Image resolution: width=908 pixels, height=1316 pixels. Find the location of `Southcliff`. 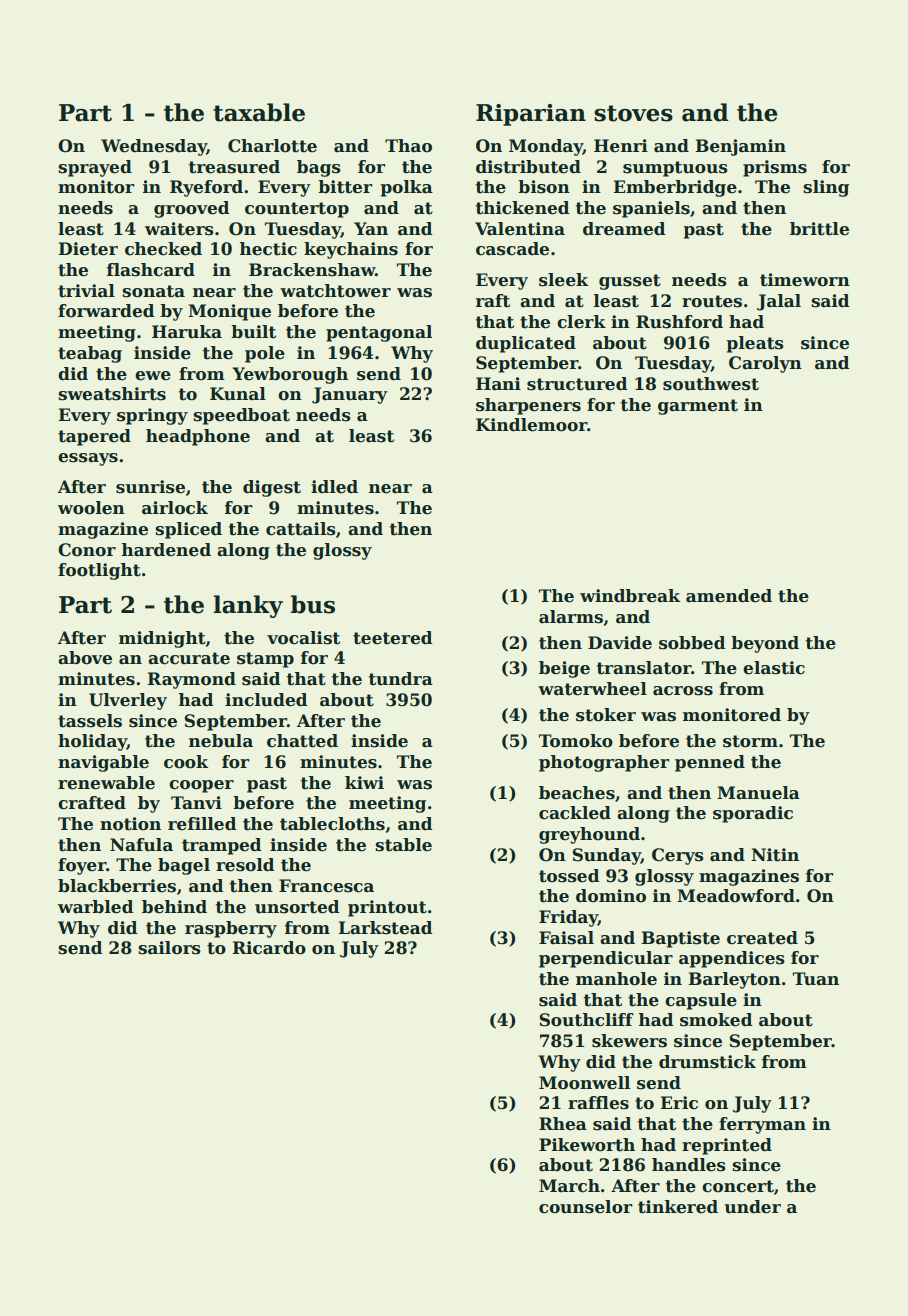

Southcliff is located at coordinates (587, 1020).
